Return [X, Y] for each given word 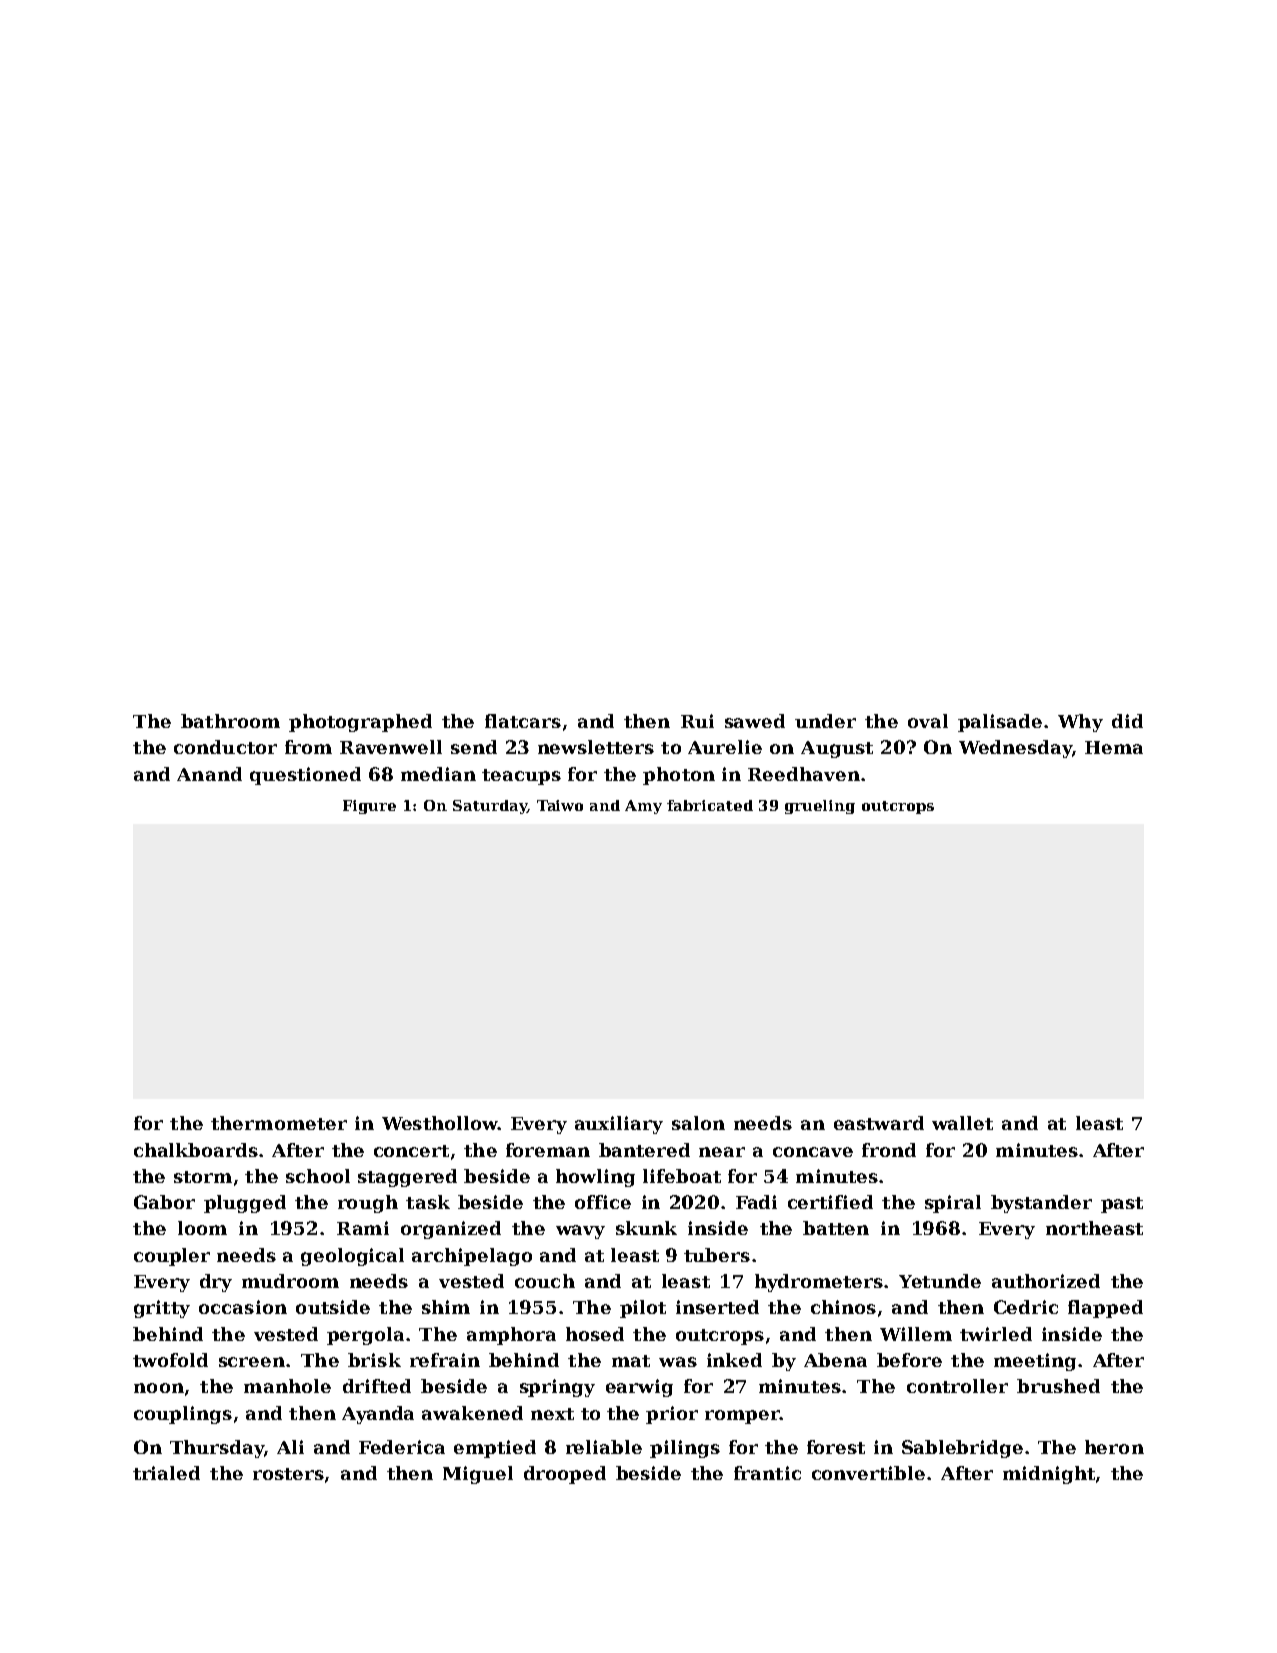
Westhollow [440, 1123]
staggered [407, 1178]
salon [698, 1123]
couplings [183, 1415]
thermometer [279, 1123]
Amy [643, 807]
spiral [953, 1204]
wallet [962, 1123]
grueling [820, 807]
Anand [209, 774]
